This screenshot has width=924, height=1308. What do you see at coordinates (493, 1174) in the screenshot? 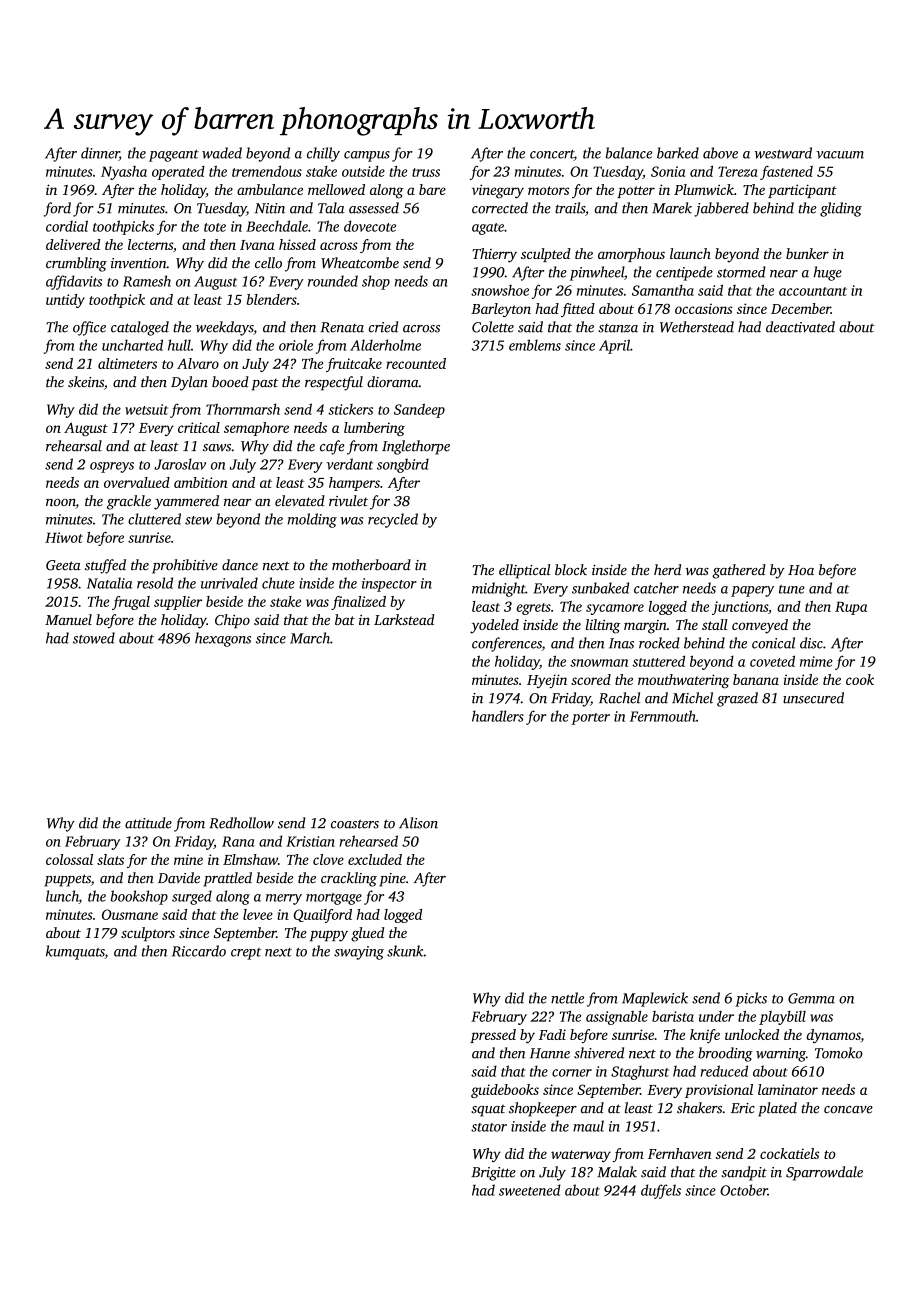
I see `Brigitte` at bounding box center [493, 1174].
